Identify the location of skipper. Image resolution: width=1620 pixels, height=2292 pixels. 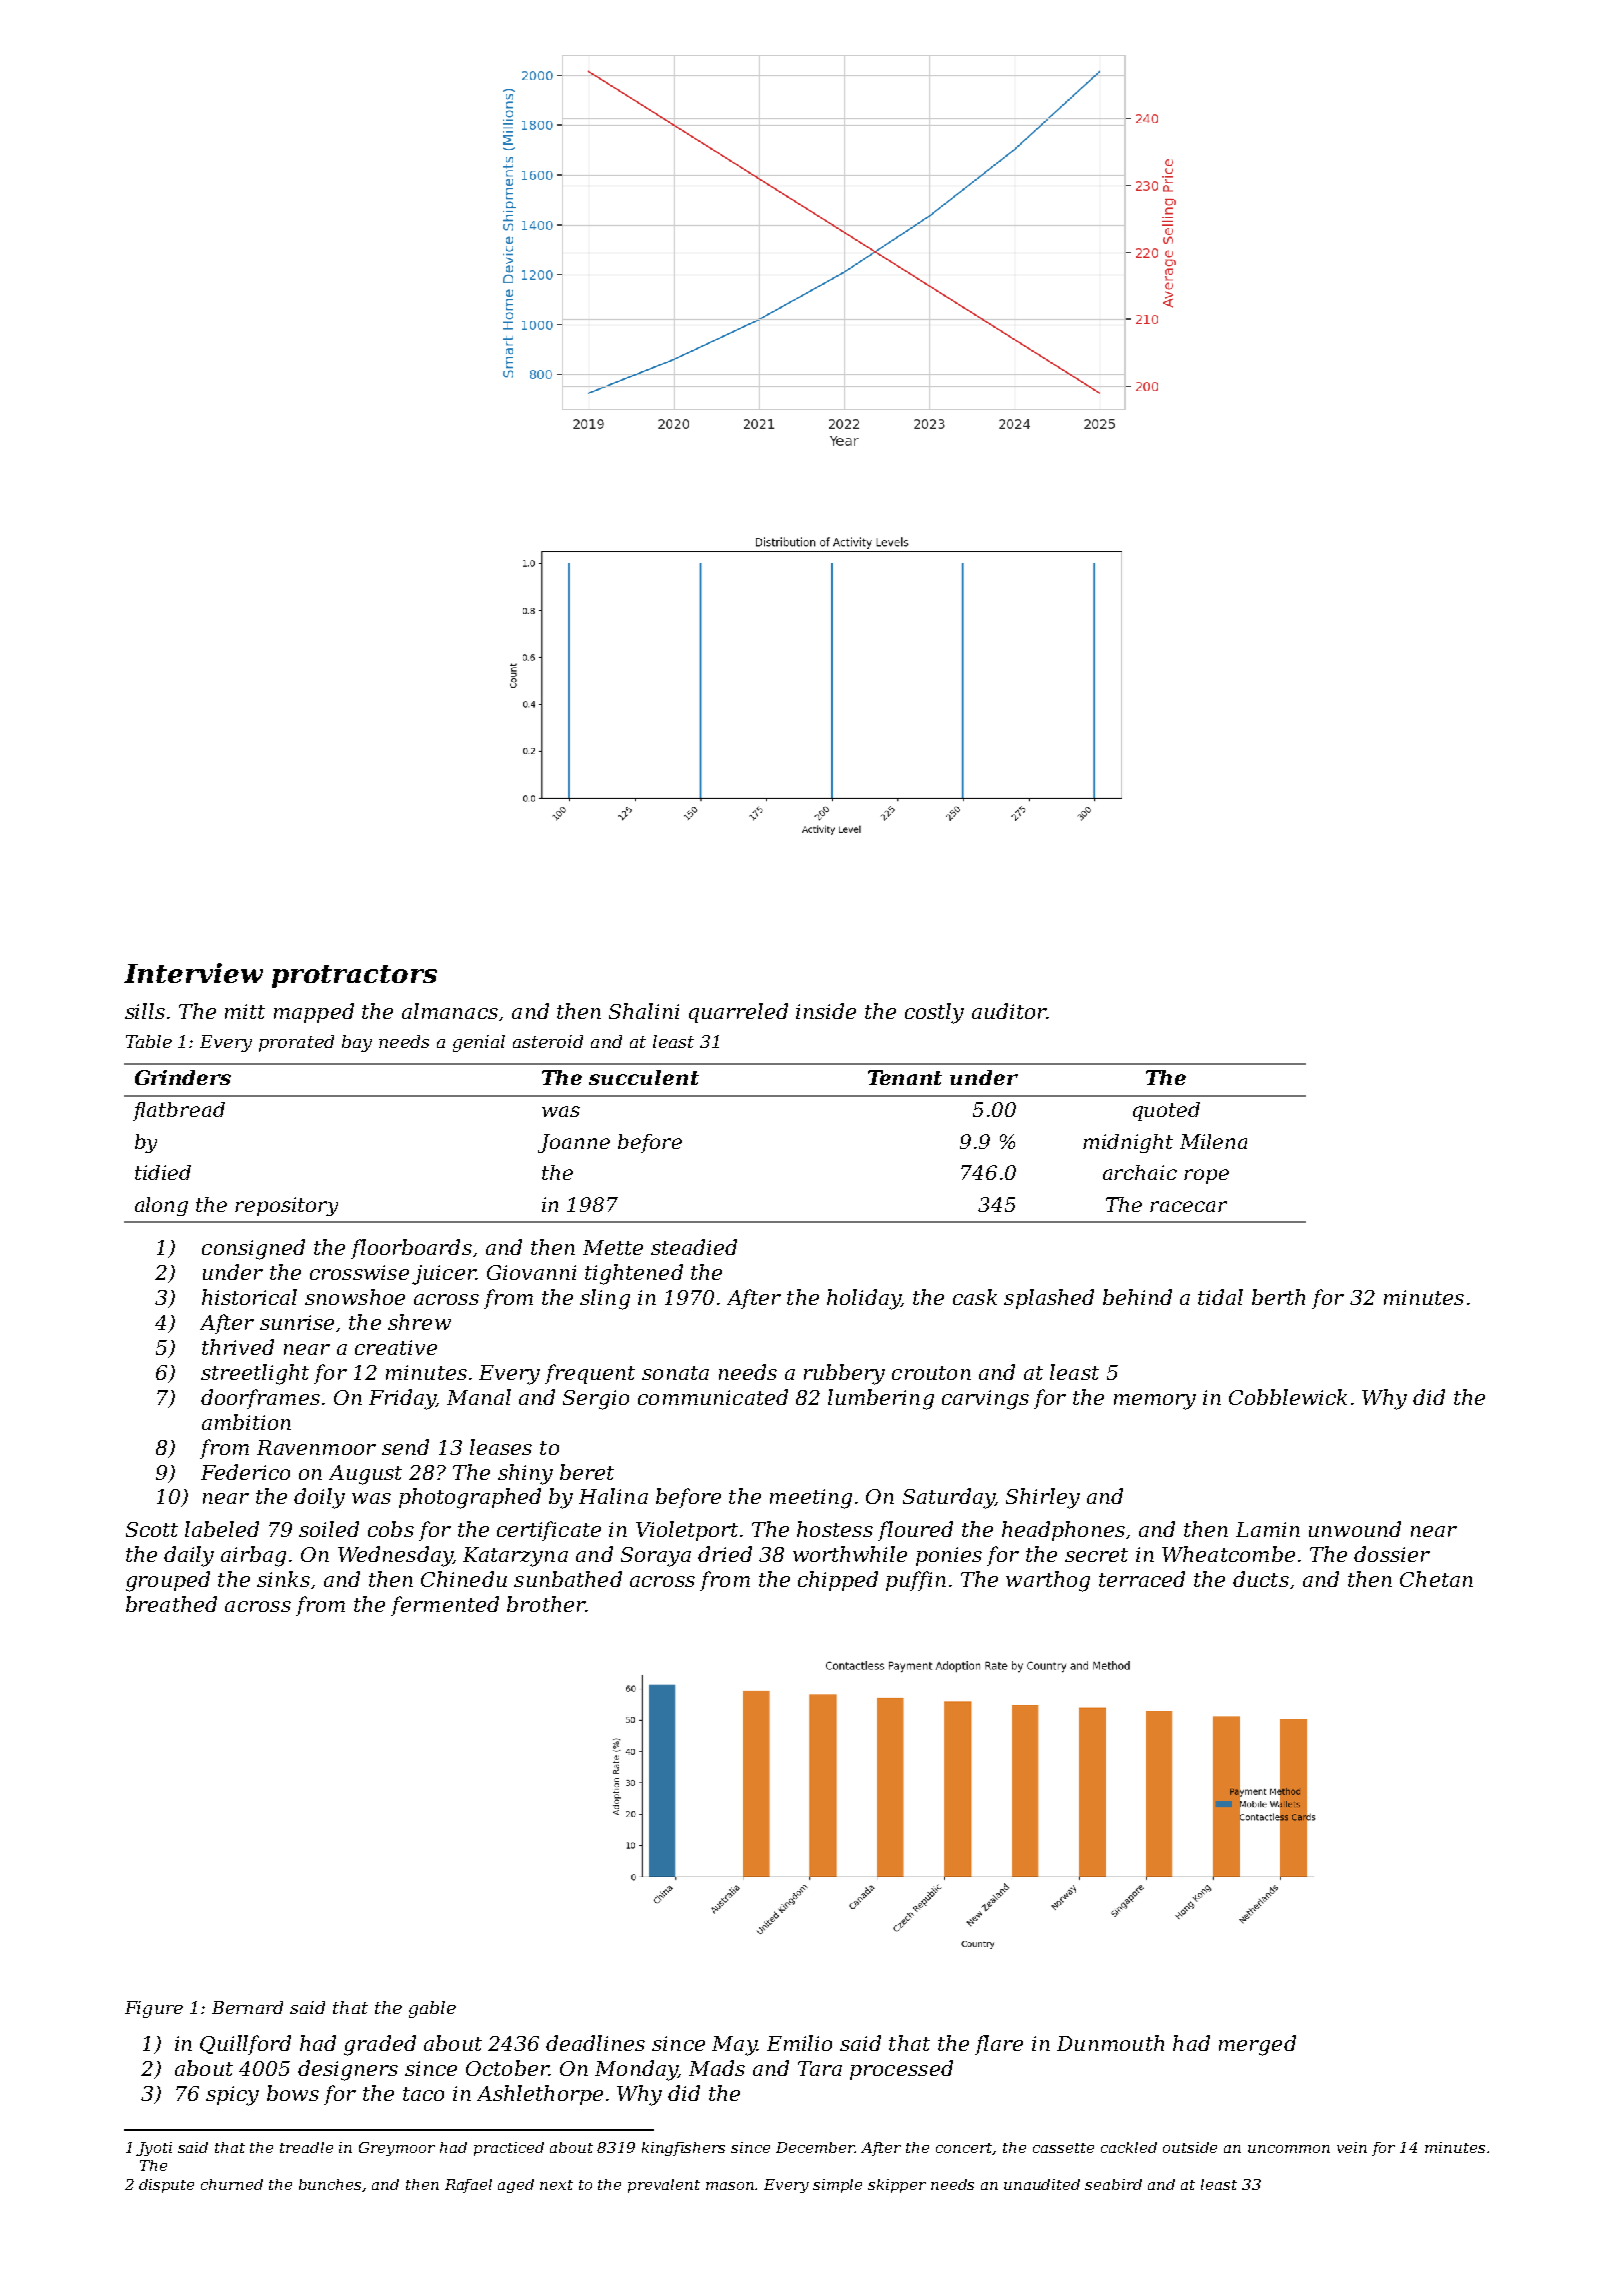
(897, 2186).
